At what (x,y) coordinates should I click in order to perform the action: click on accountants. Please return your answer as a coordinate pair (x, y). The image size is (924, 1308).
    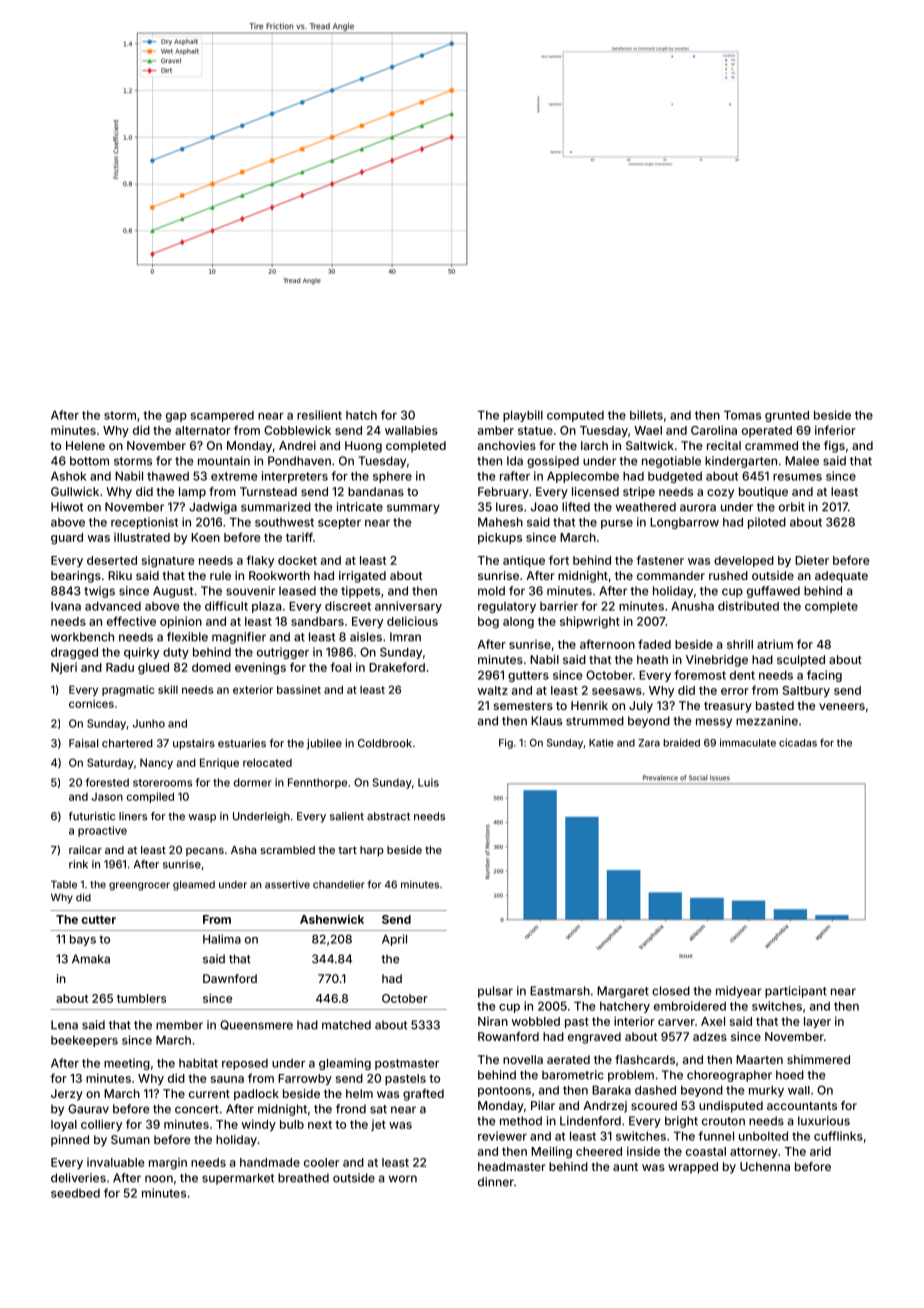
    Looking at the image, I should click on (802, 1106).
